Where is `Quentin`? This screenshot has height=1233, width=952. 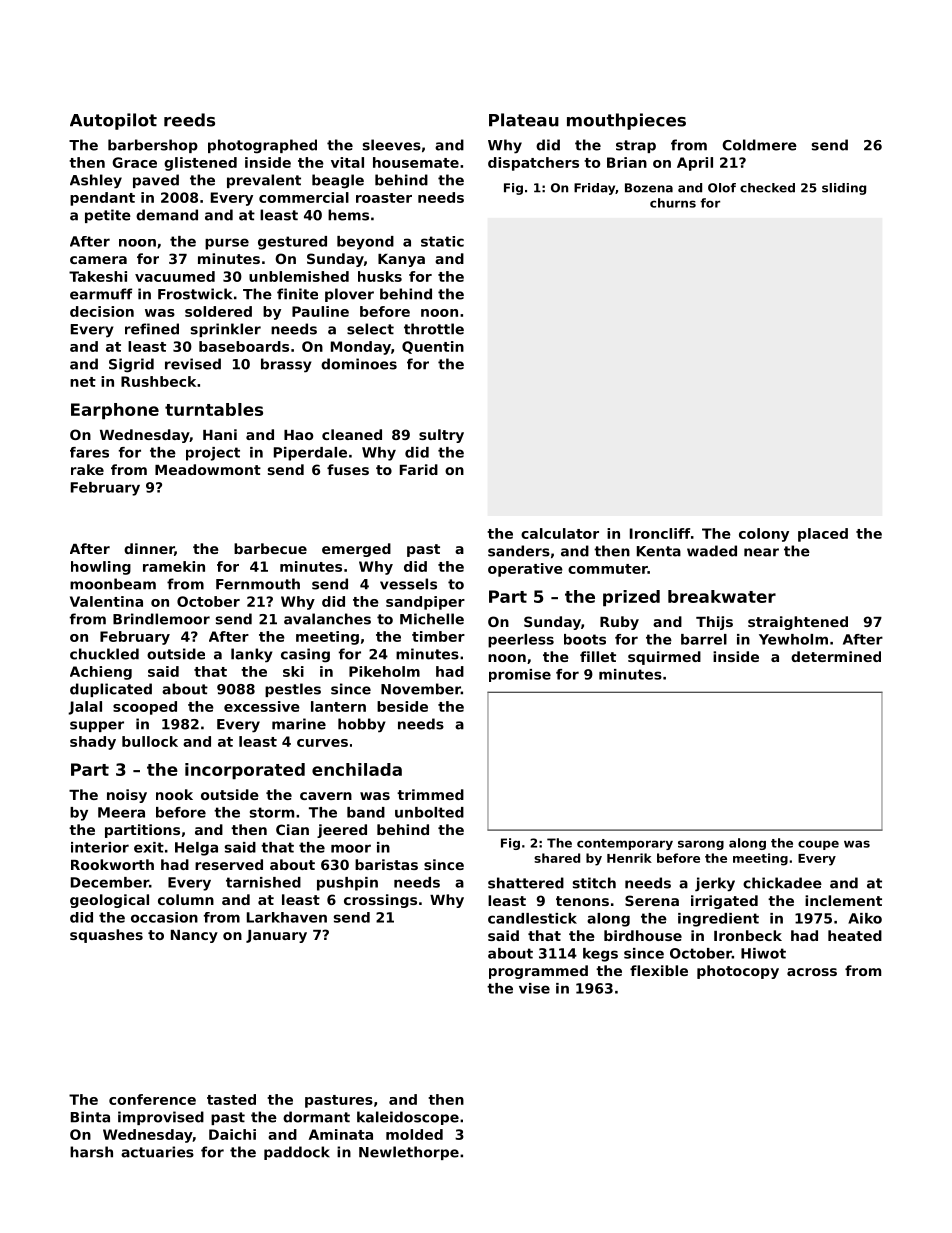 Quentin is located at coordinates (433, 347).
